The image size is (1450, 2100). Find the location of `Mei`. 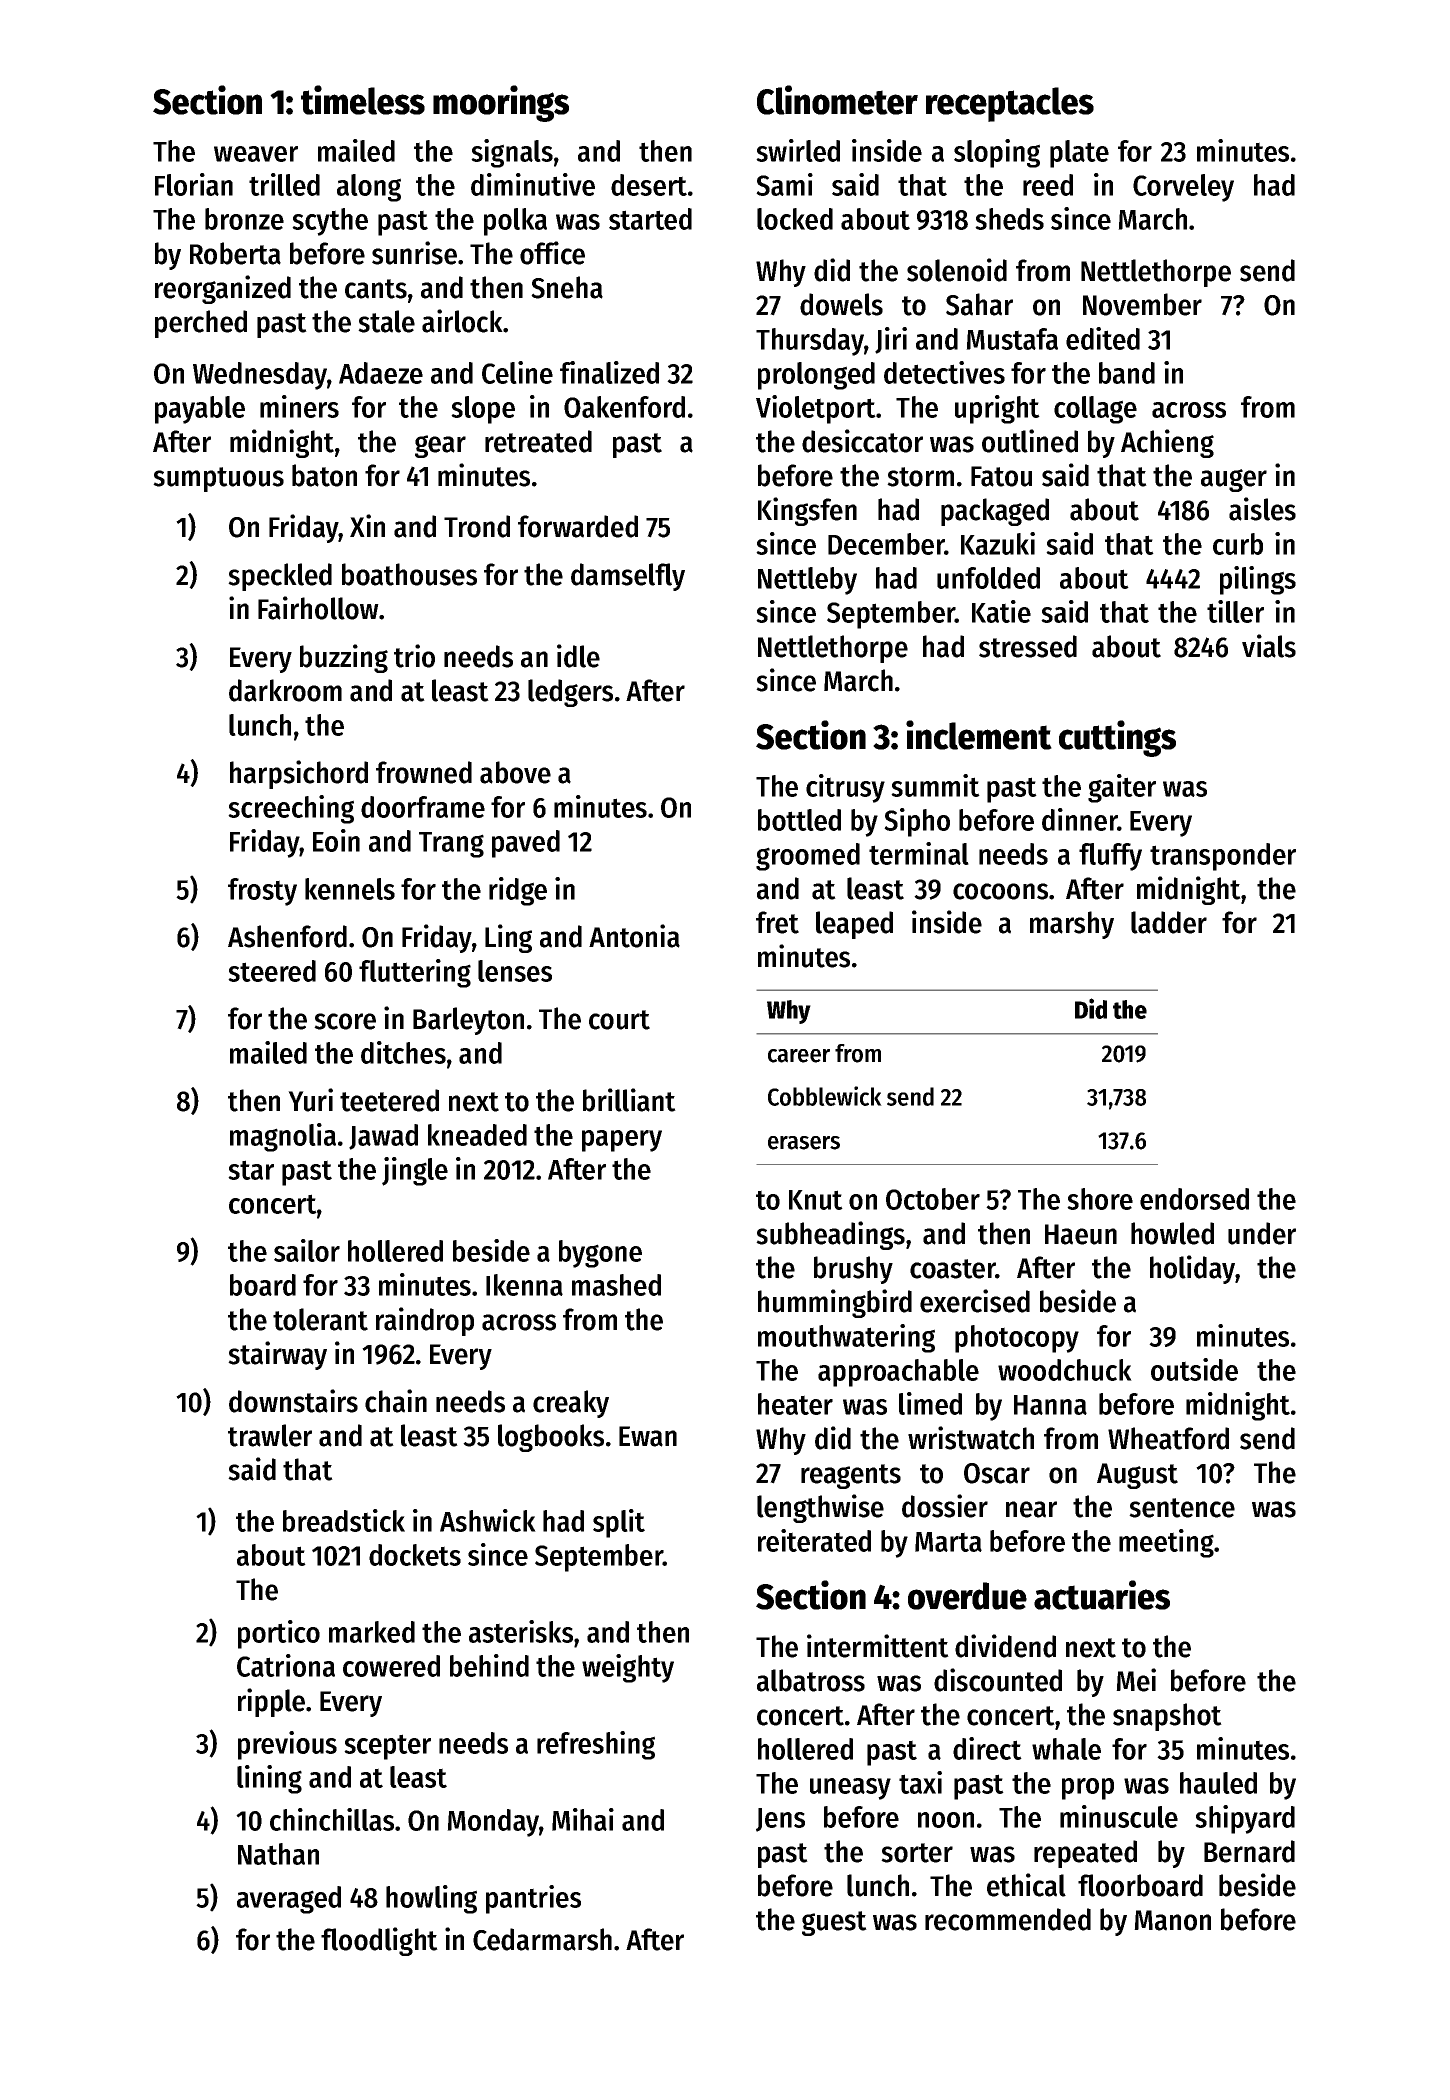

Mei is located at coordinates (1136, 1680).
